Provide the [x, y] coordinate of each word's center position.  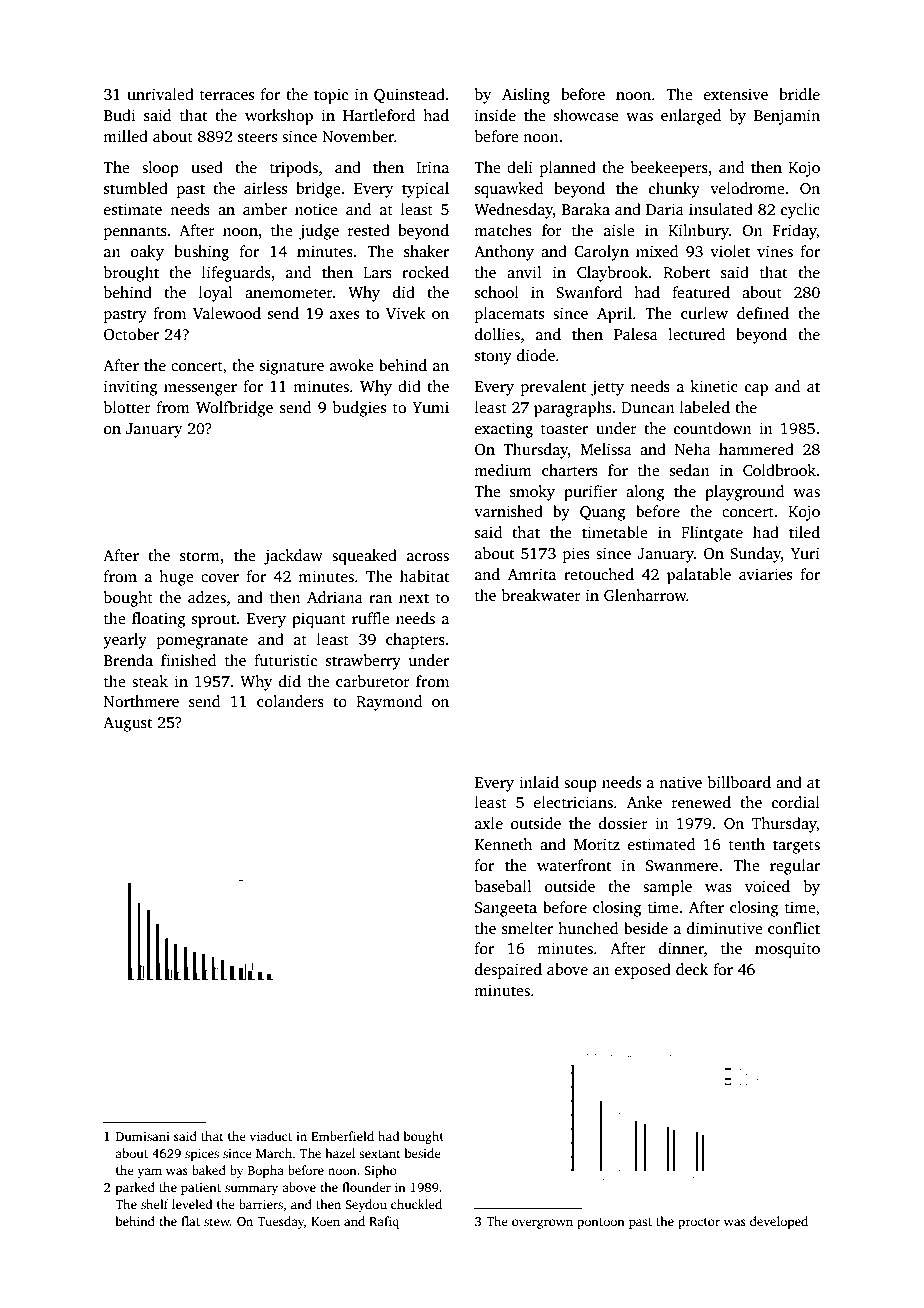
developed [779, 1222]
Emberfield [342, 1136]
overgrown [542, 1224]
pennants [135, 233]
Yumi [430, 407]
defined [763, 313]
